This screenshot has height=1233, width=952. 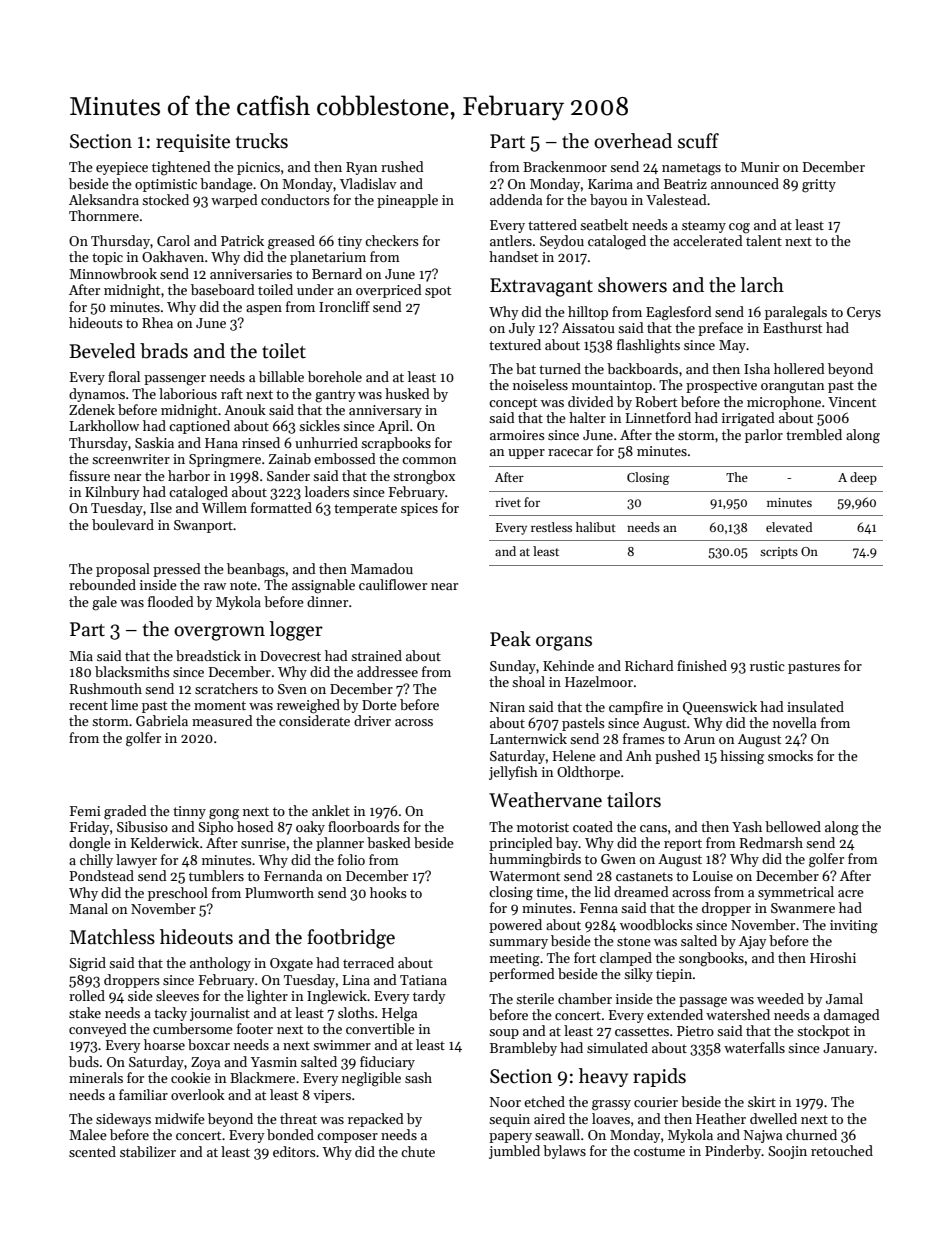 What do you see at coordinates (522, 975) in the screenshot?
I see `performed` at bounding box center [522, 975].
